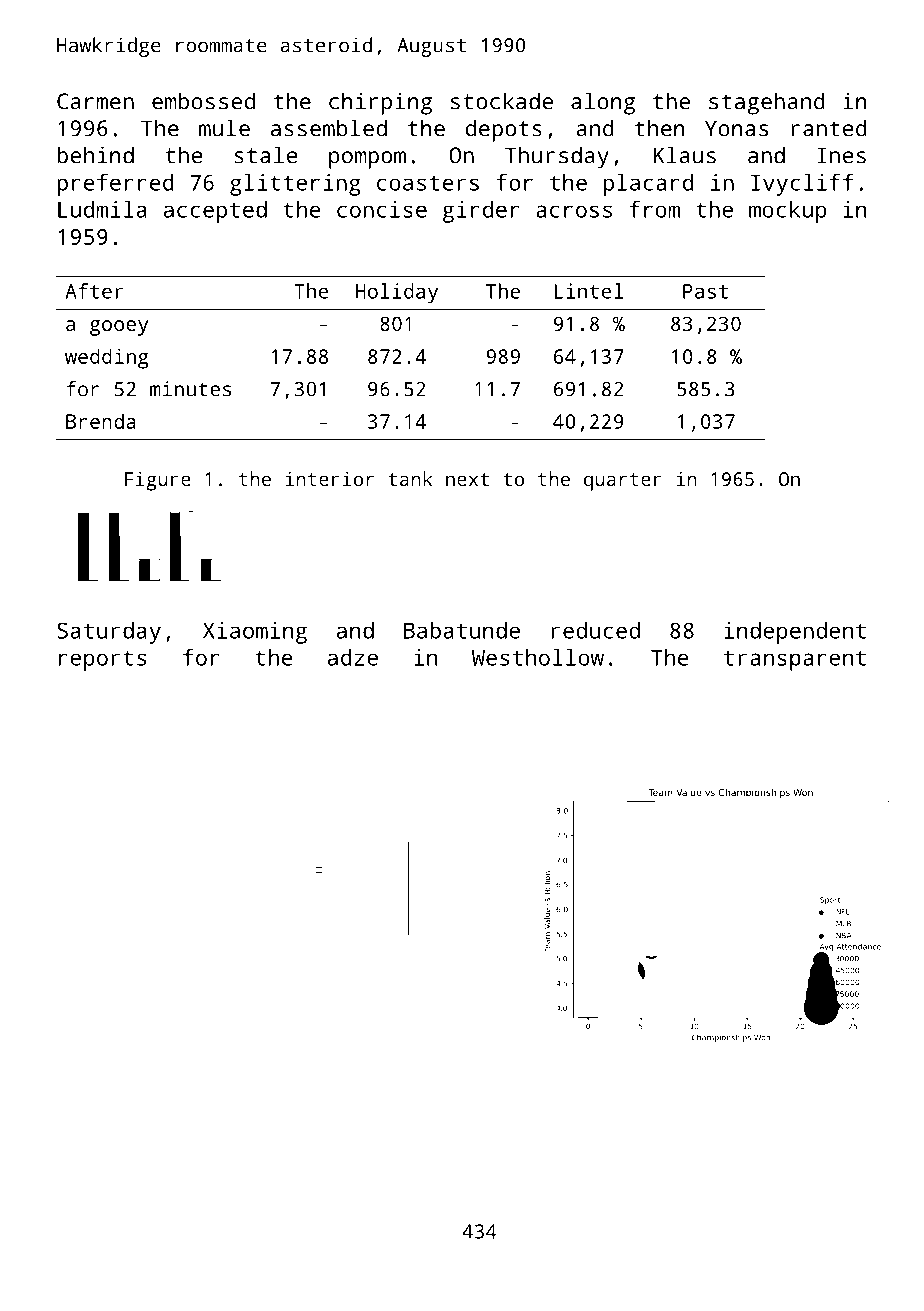 Image resolution: width=924 pixels, height=1311 pixels. I want to click on pompom, so click(367, 160).
